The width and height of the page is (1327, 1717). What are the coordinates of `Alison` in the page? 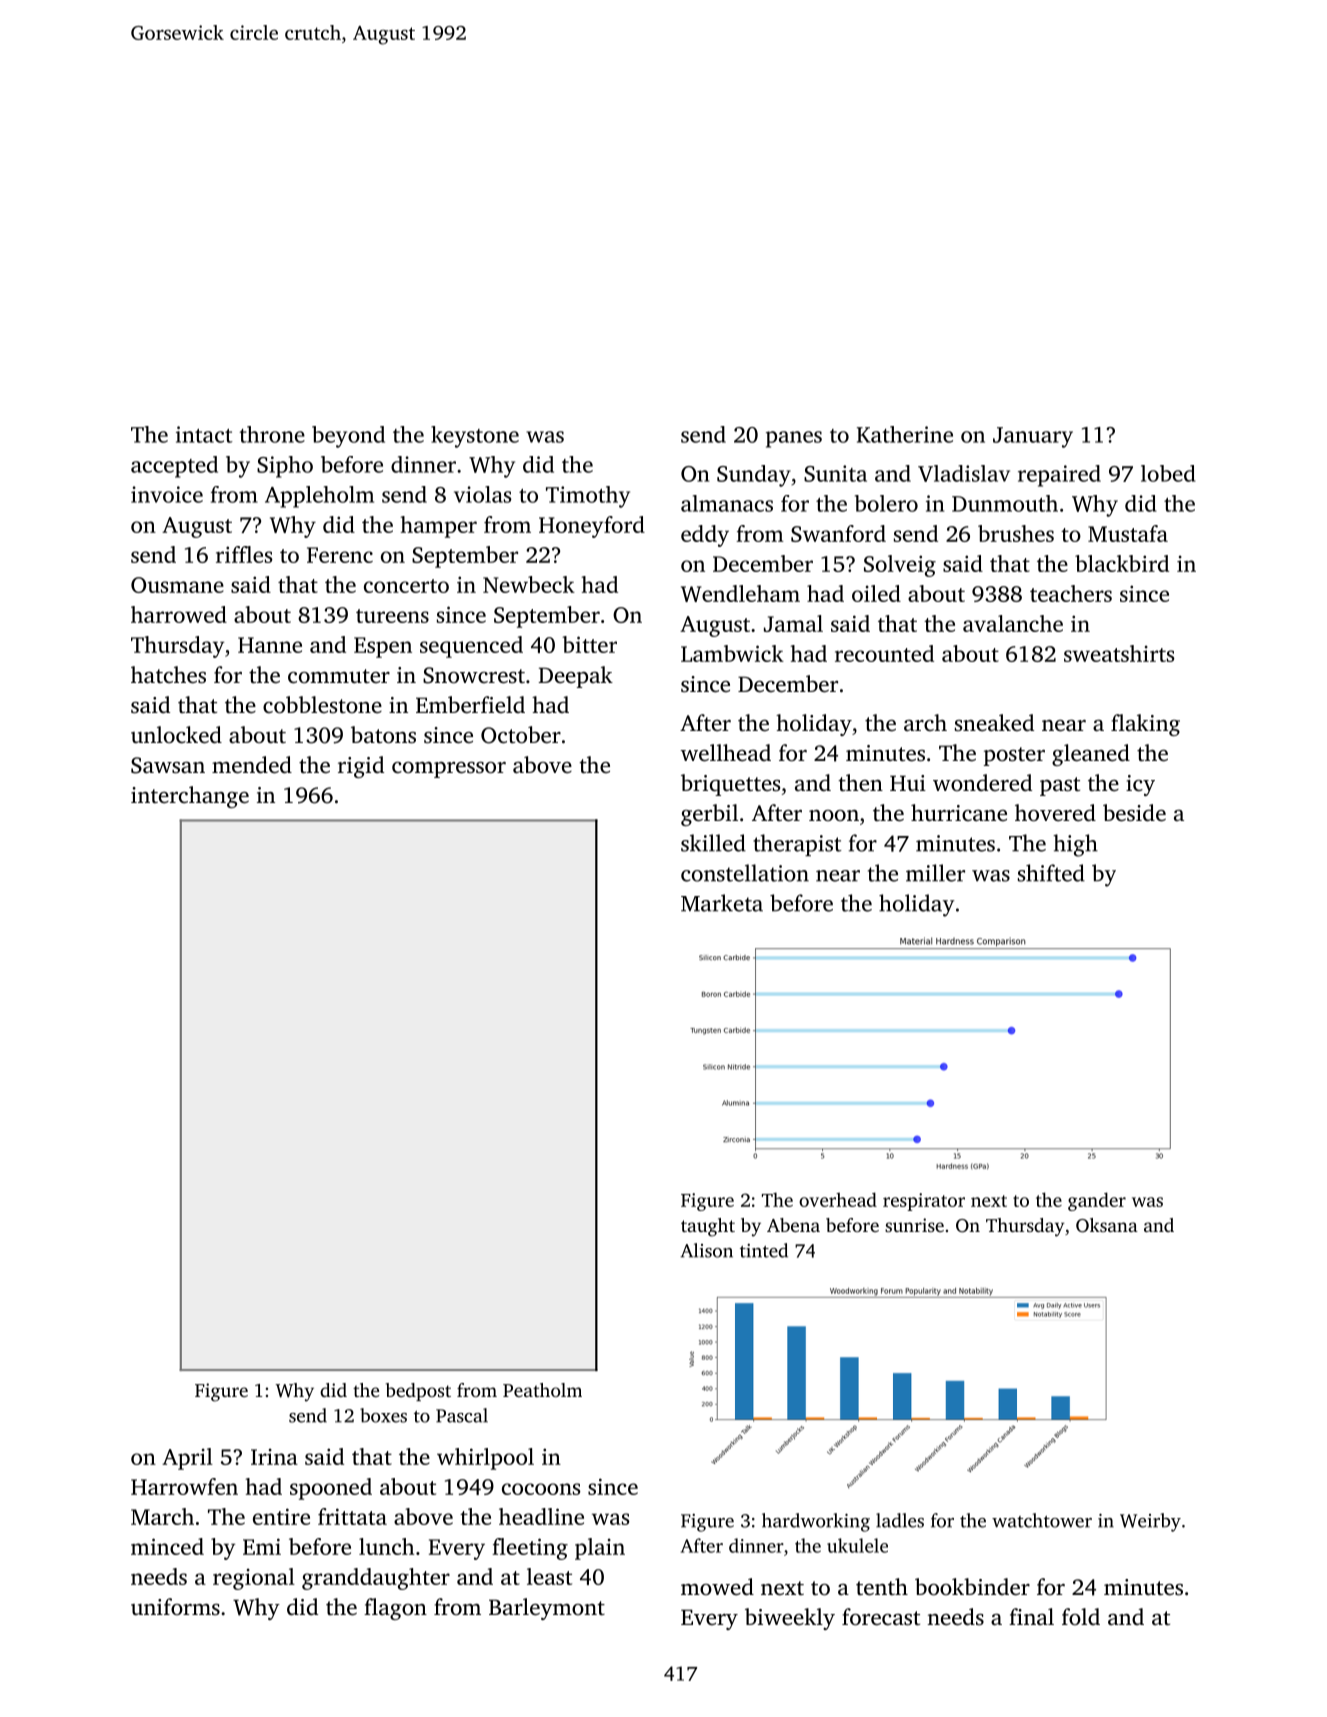 It's located at (706, 1250).
